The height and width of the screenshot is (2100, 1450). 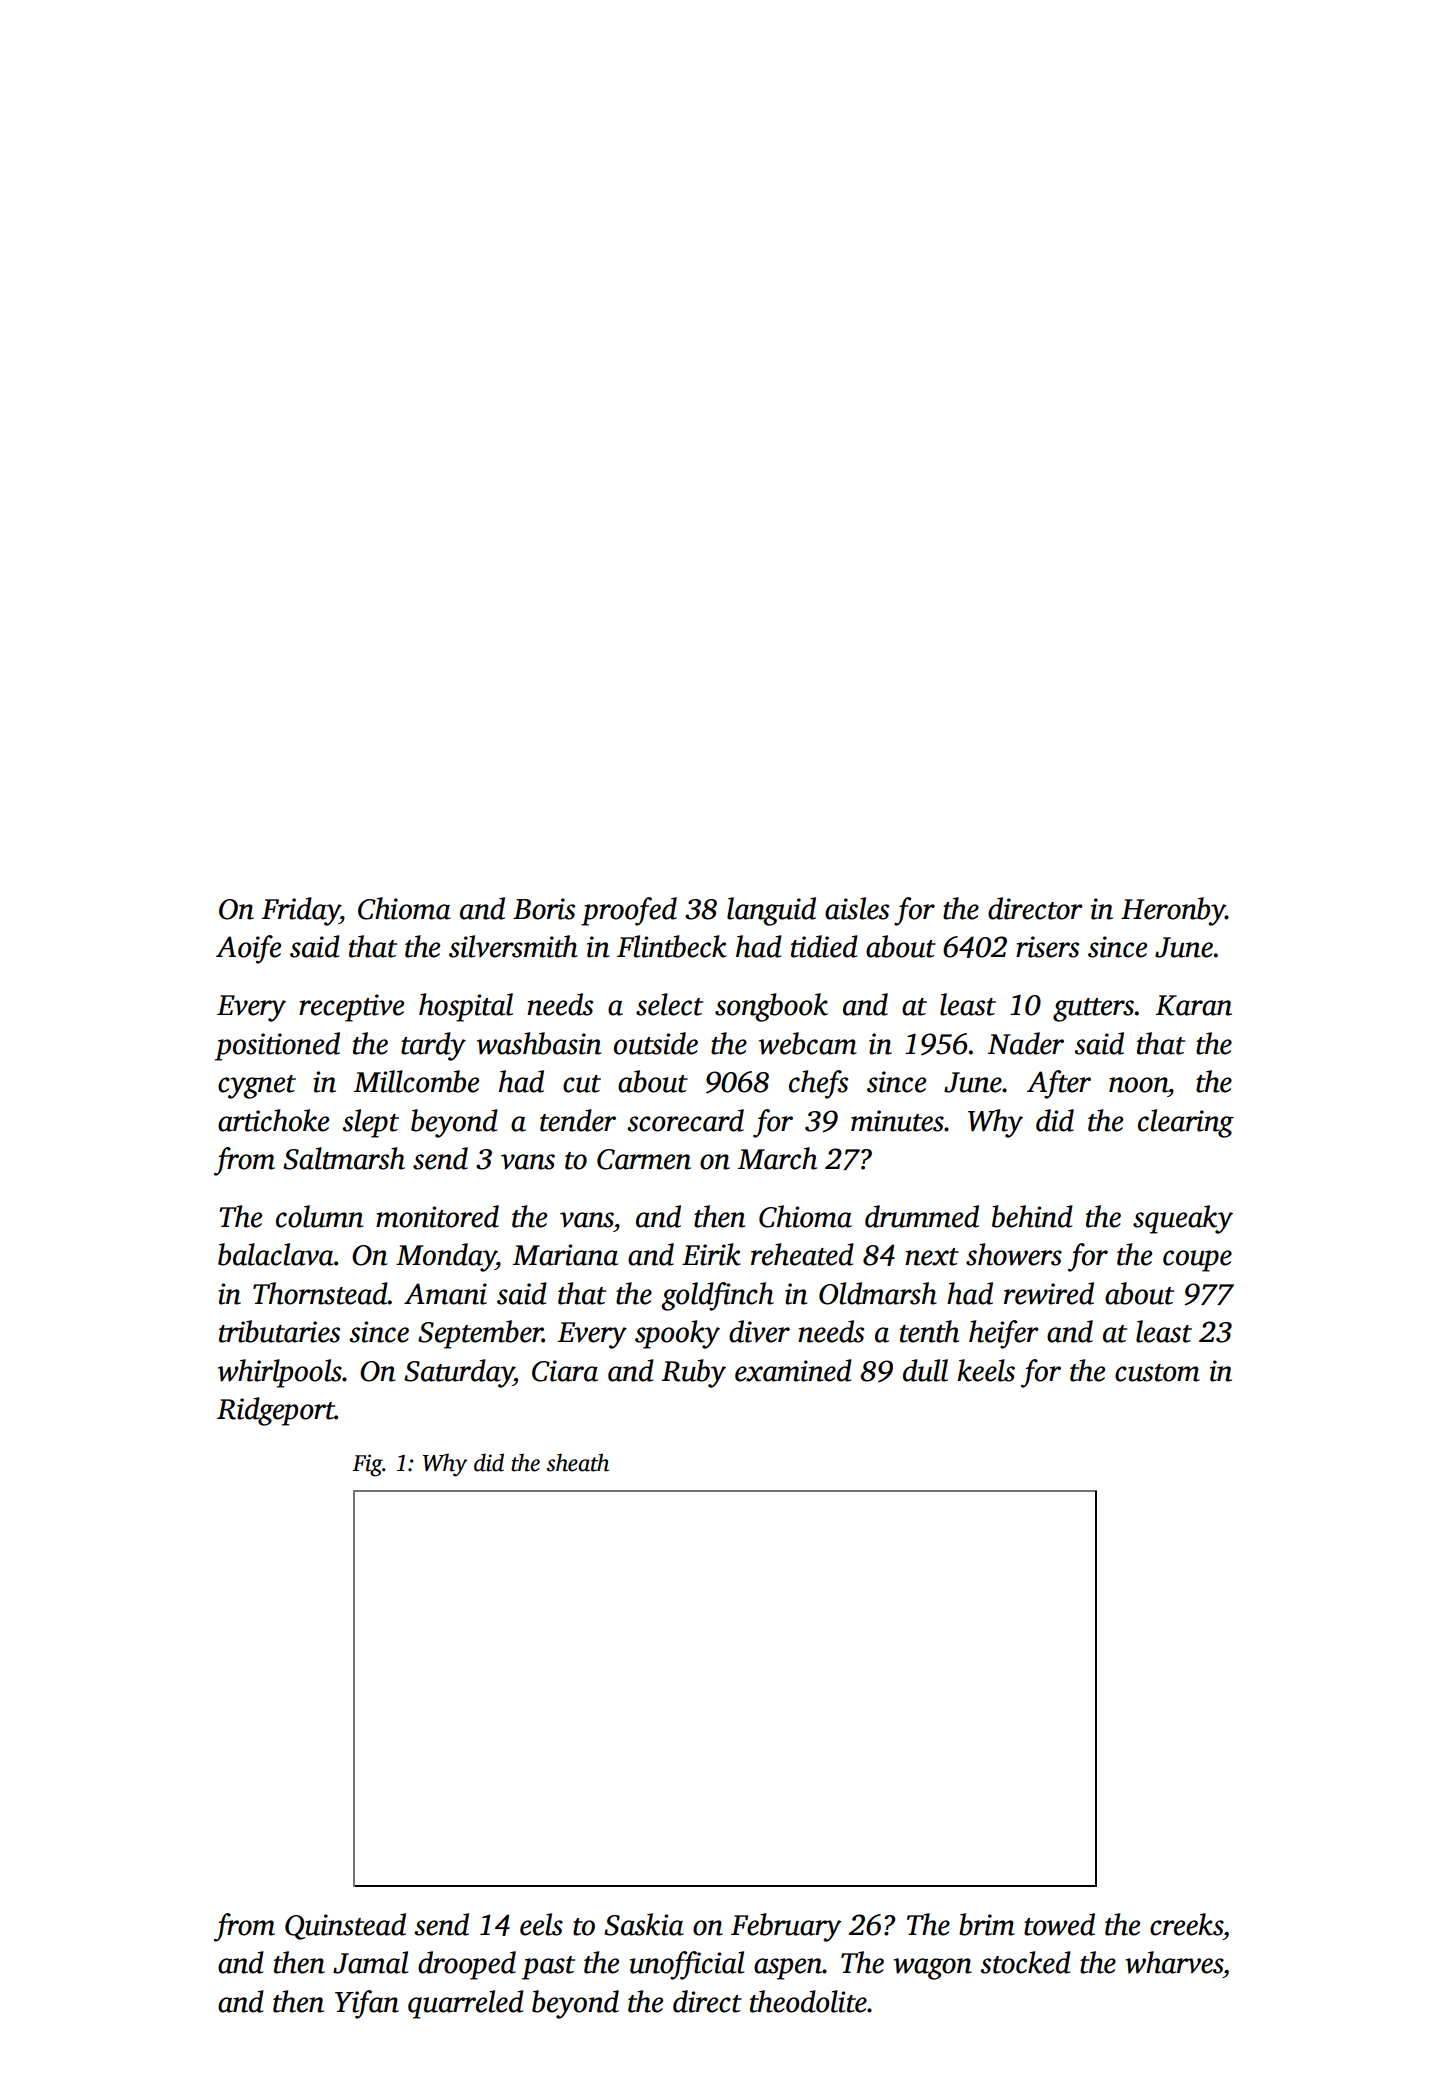 I want to click on behind, so click(x=1032, y=1216).
